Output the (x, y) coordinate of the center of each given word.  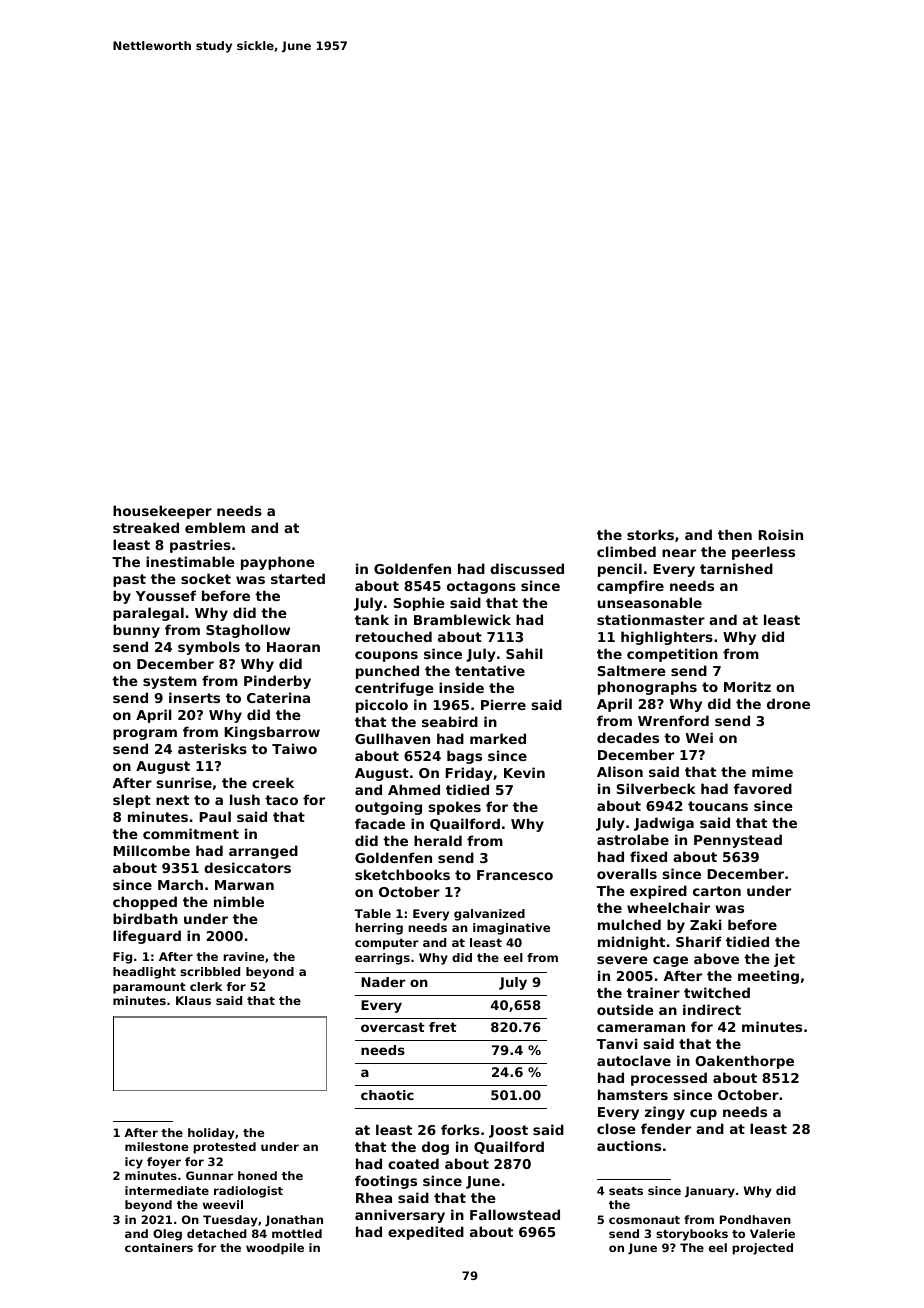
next (172, 800)
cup (703, 1114)
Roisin (780, 534)
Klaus (193, 1000)
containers (159, 1247)
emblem (215, 527)
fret (443, 1027)
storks (650, 534)
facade (380, 823)
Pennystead (738, 841)
